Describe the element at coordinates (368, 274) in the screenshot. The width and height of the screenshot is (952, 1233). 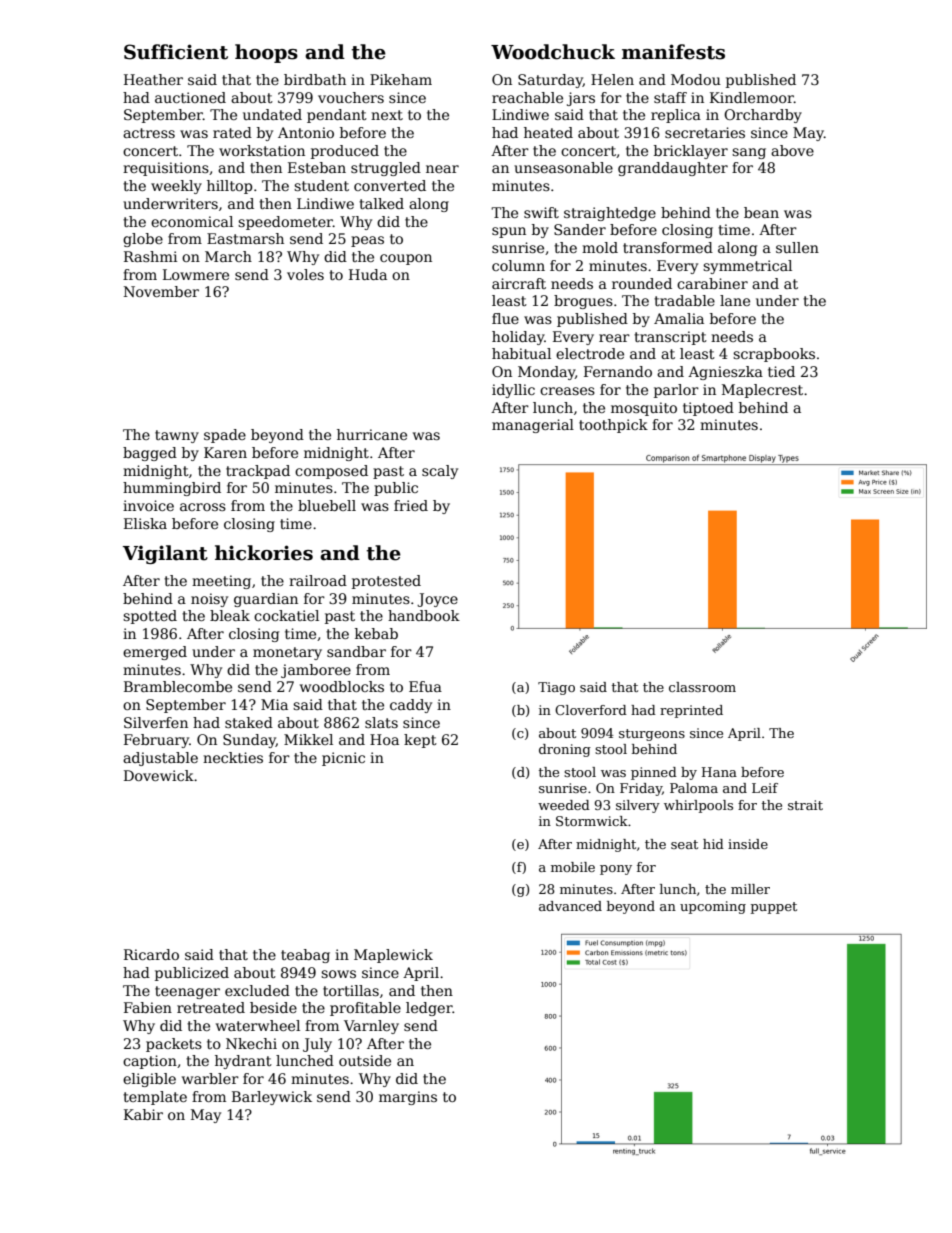
I see `Huda` at that location.
